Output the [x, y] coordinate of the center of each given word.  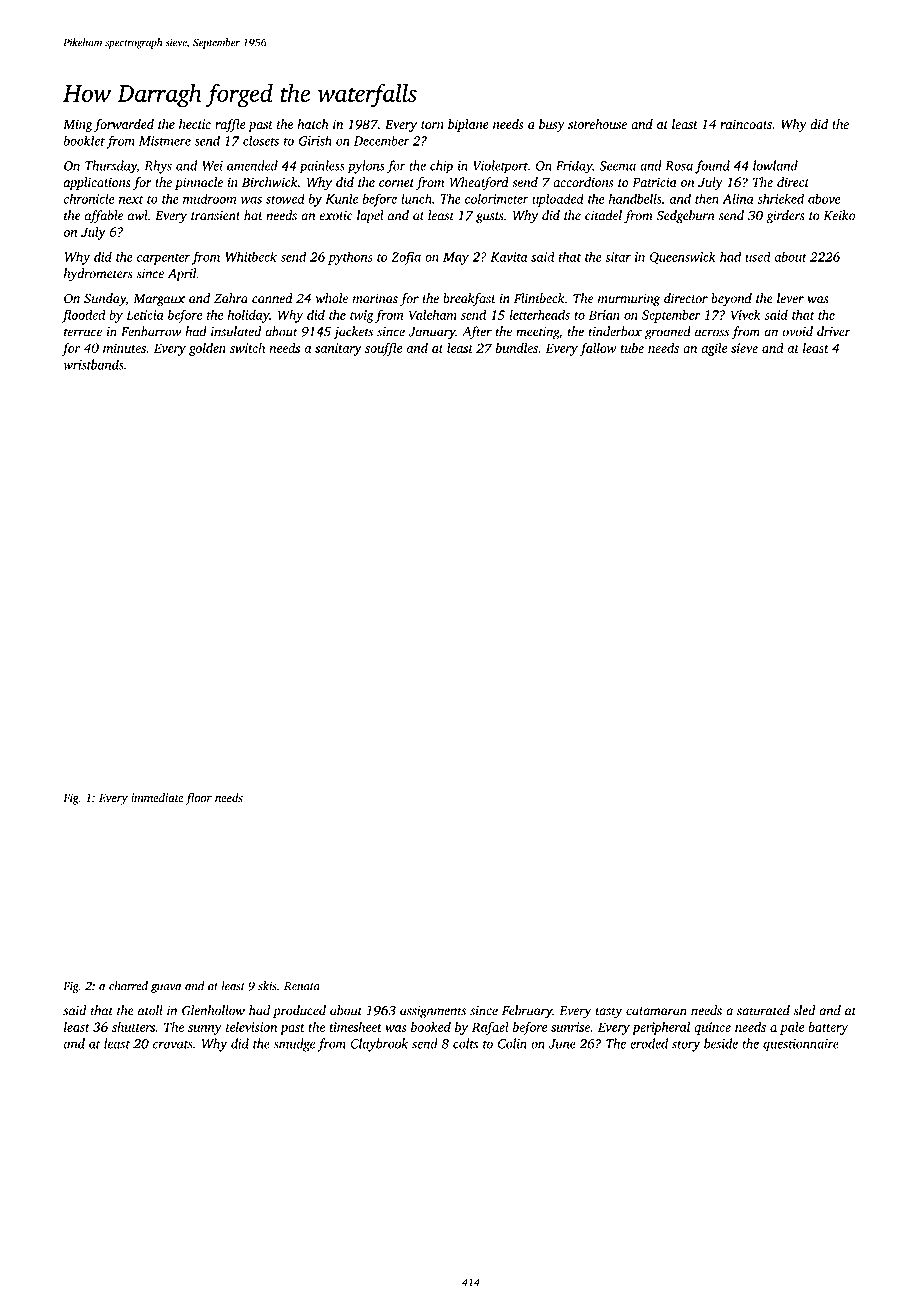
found [712, 167]
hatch [313, 124]
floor [198, 799]
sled [804, 1010]
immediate [157, 798]
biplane [468, 125]
